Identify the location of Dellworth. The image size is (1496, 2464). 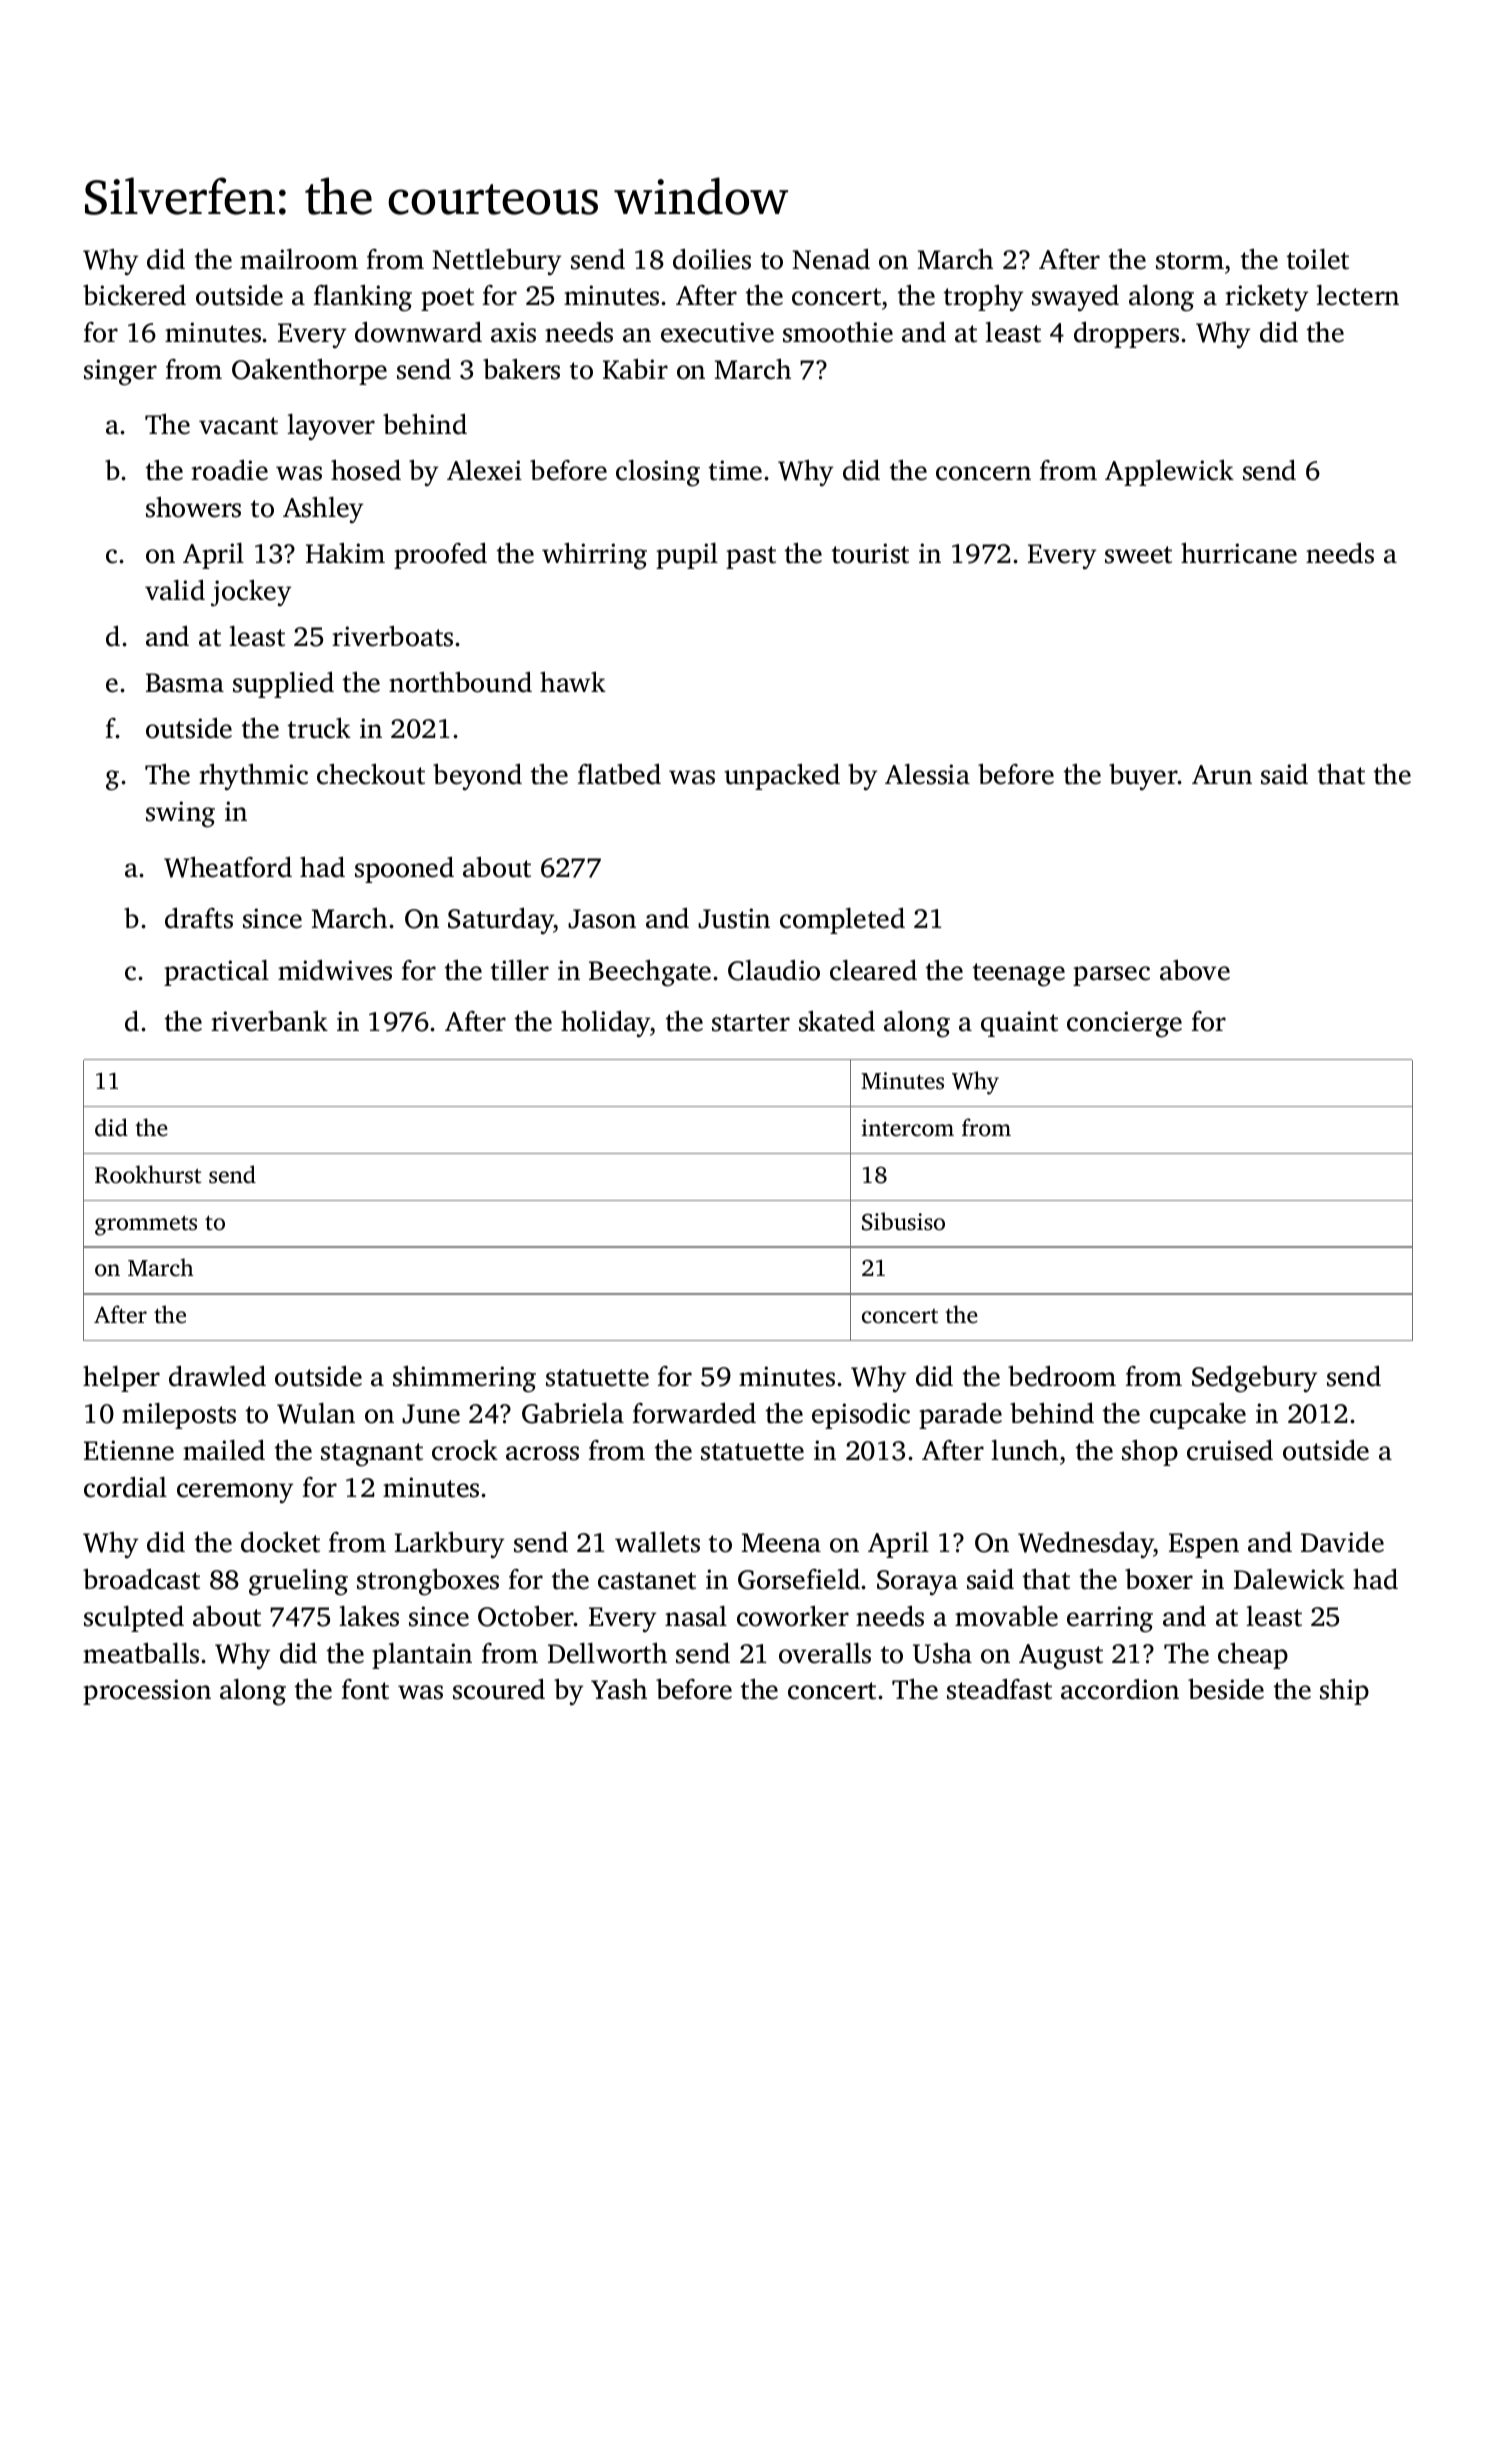
(607, 1653).
